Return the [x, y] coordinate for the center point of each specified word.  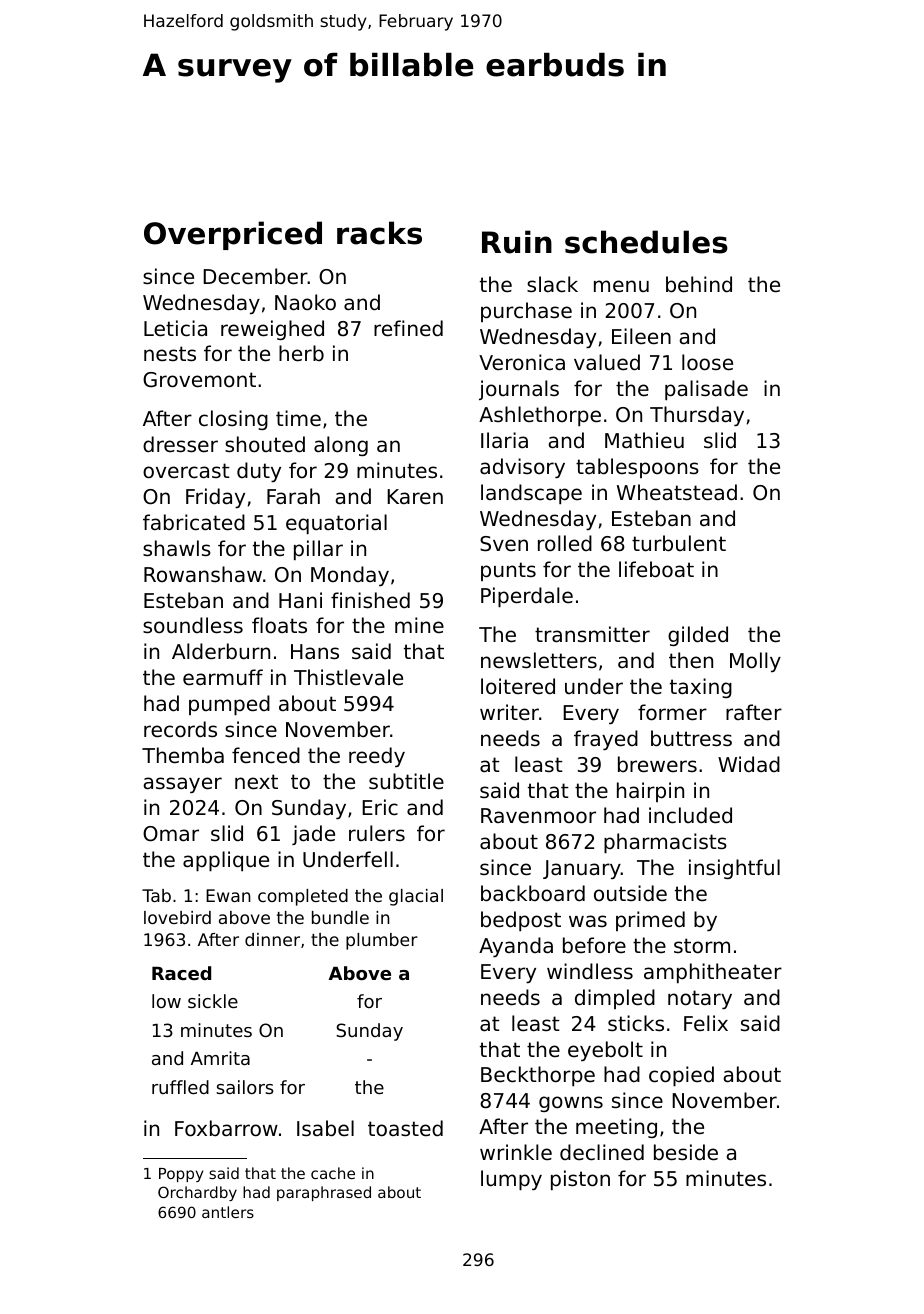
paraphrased [324, 1193]
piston [580, 1180]
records [180, 729]
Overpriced [233, 235]
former [672, 712]
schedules [646, 242]
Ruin [517, 242]
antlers [228, 1212]
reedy [377, 757]
